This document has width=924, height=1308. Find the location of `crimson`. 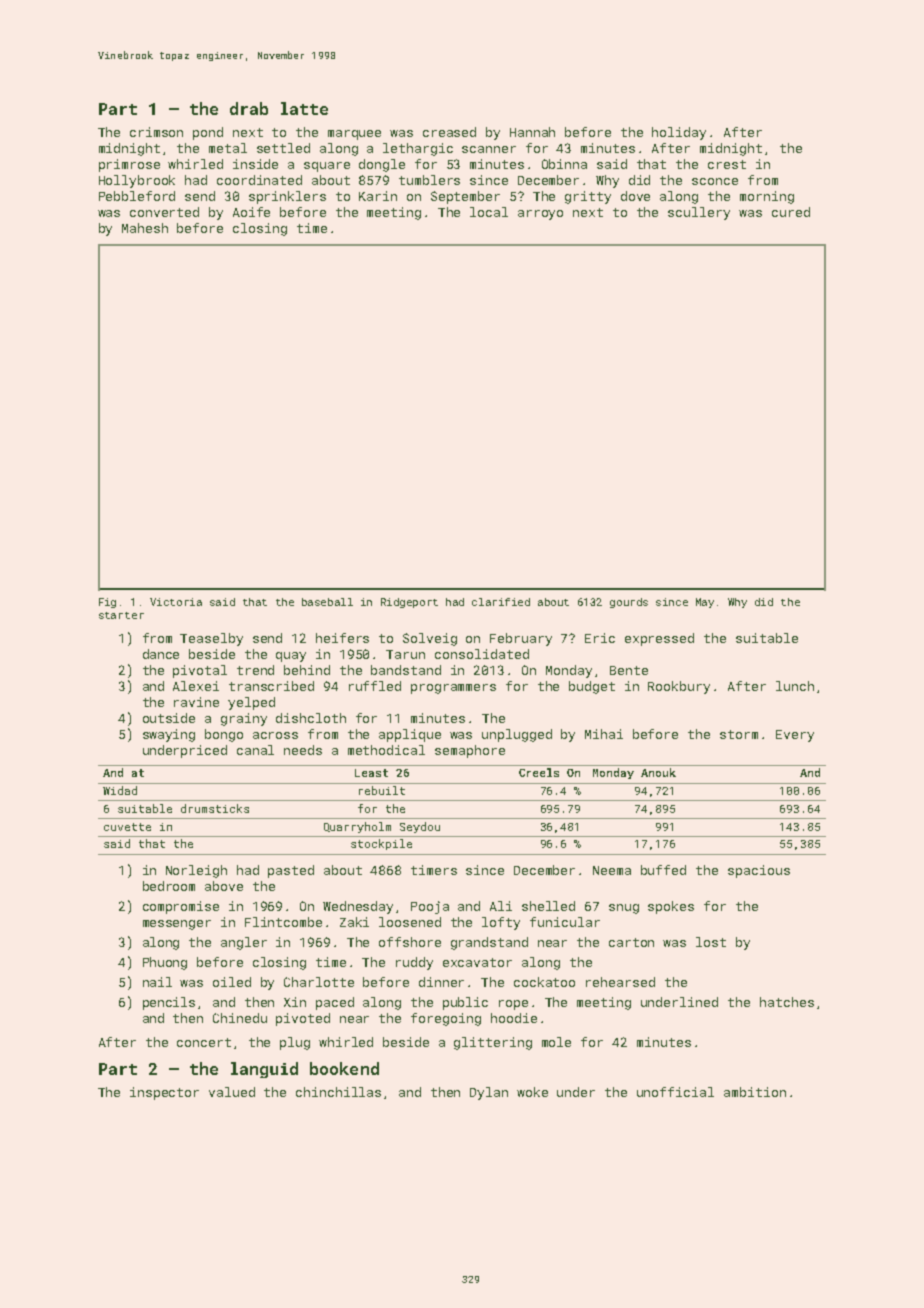

crimson is located at coordinates (156, 132).
